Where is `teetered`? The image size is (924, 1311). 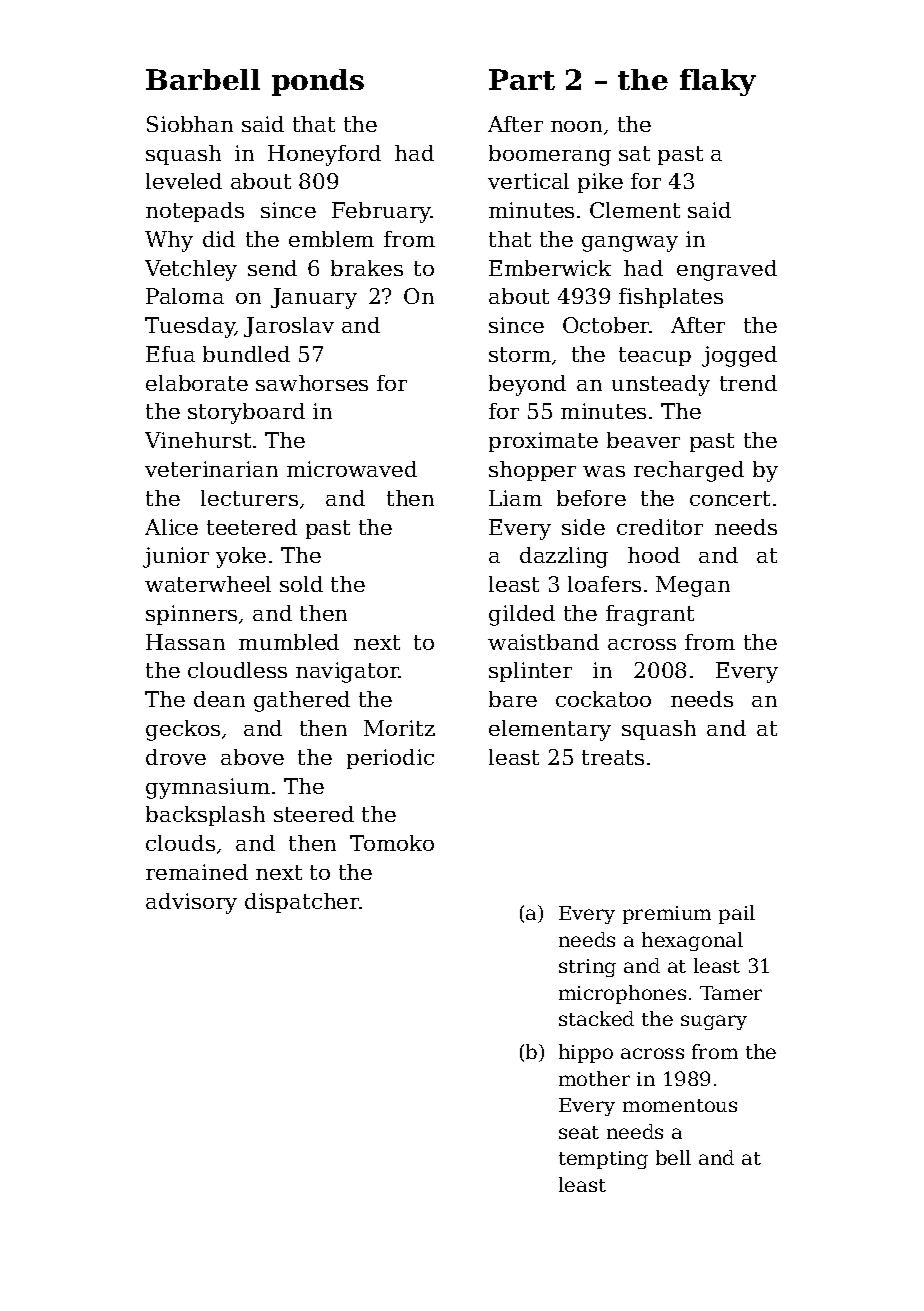 teetered is located at coordinates (252, 527).
